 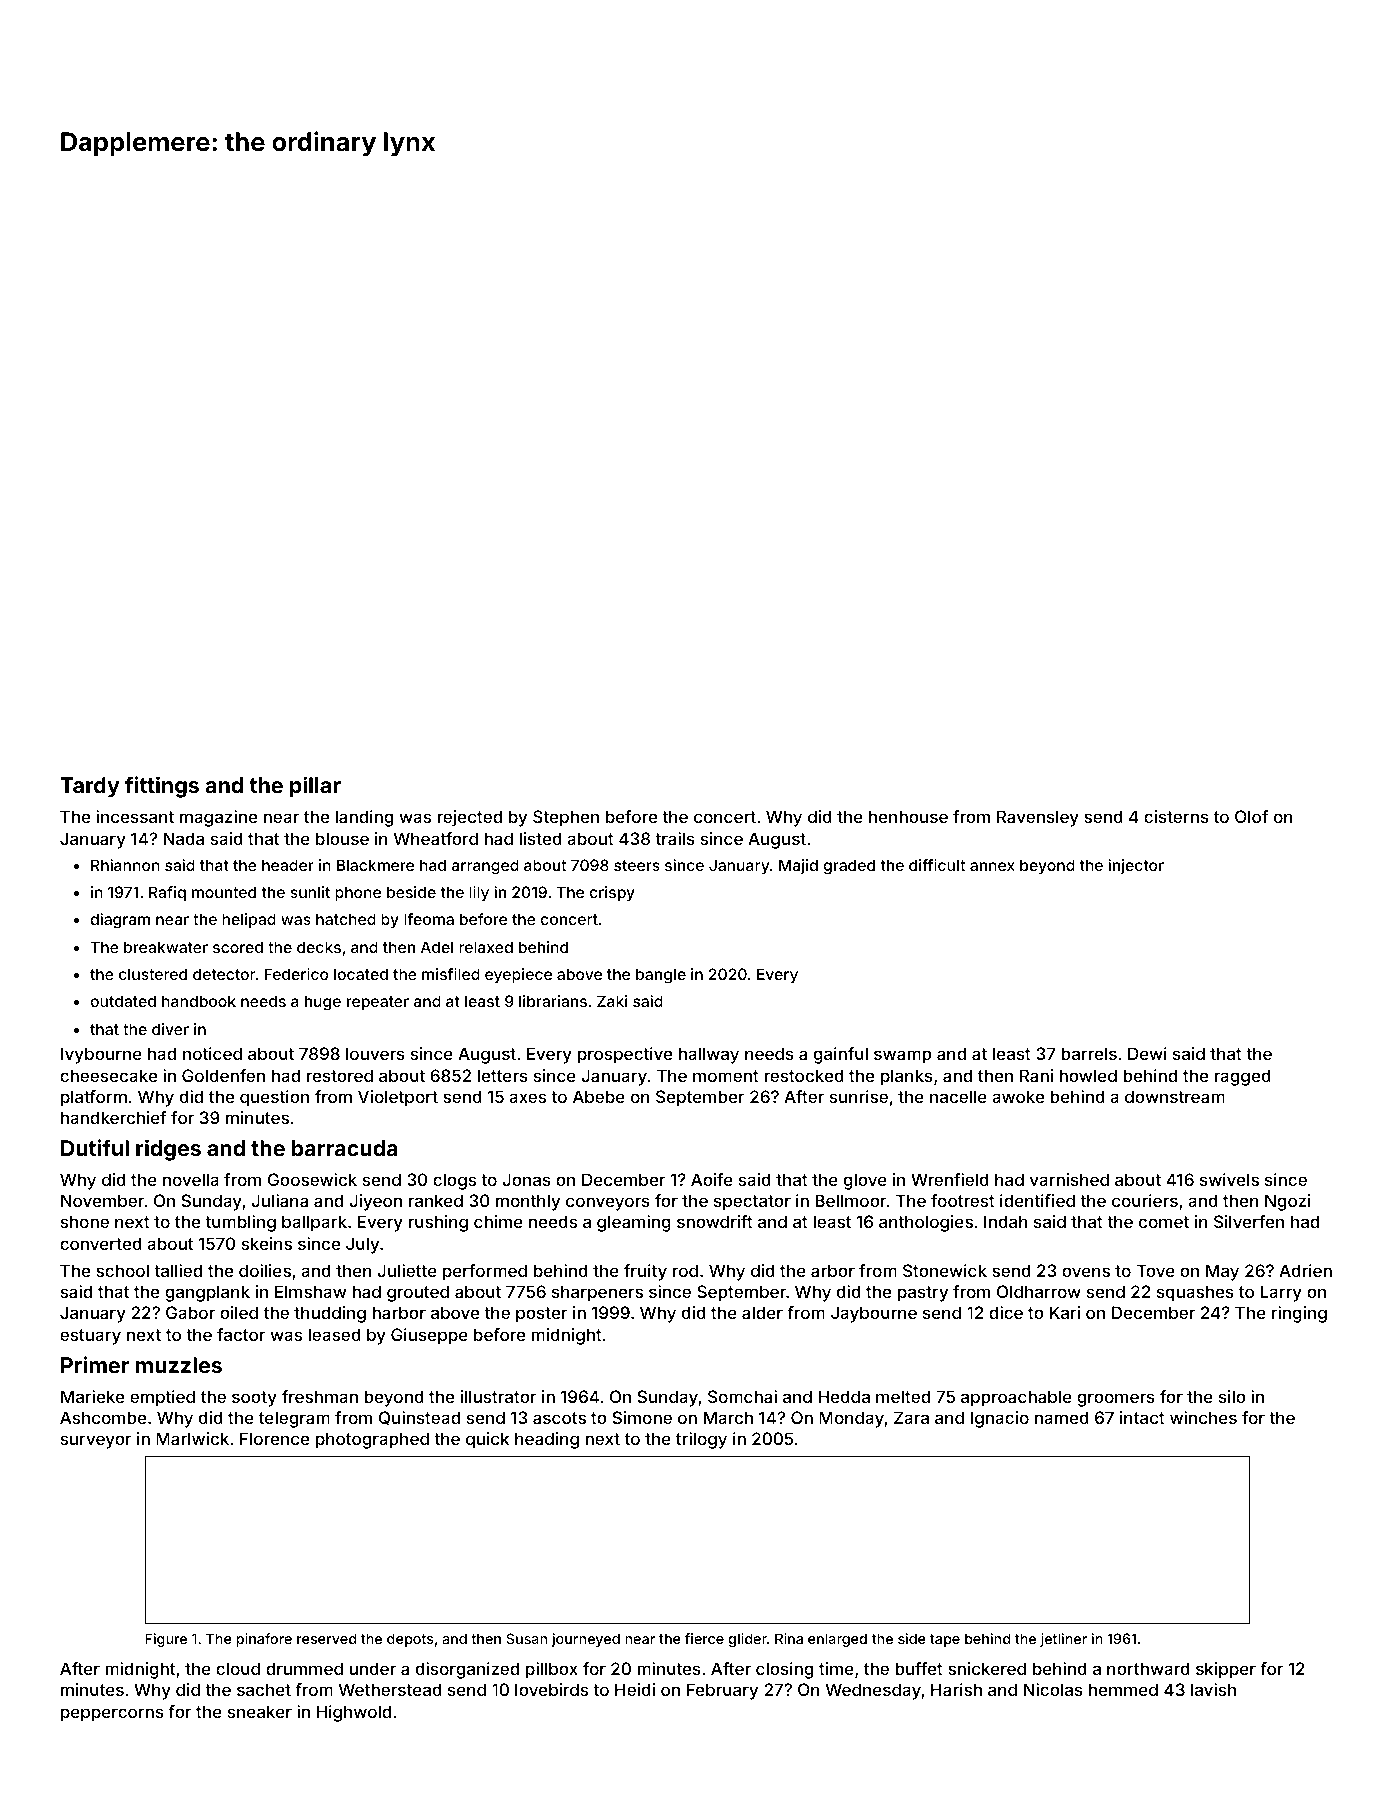 What do you see at coordinates (274, 1098) in the screenshot?
I see `question` at bounding box center [274, 1098].
